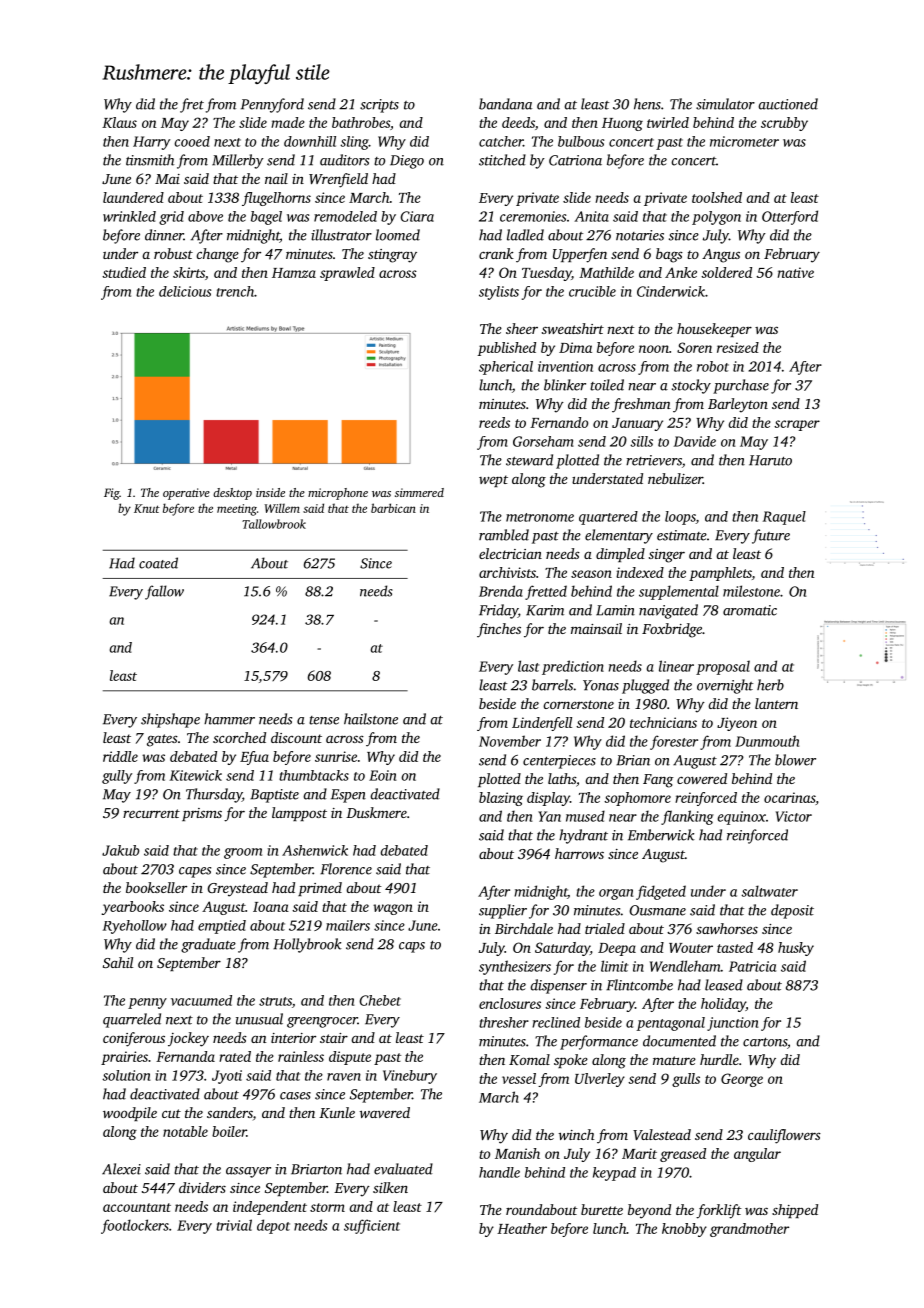 The width and height of the document is (924, 1308). I want to click on Anke, so click(681, 272).
